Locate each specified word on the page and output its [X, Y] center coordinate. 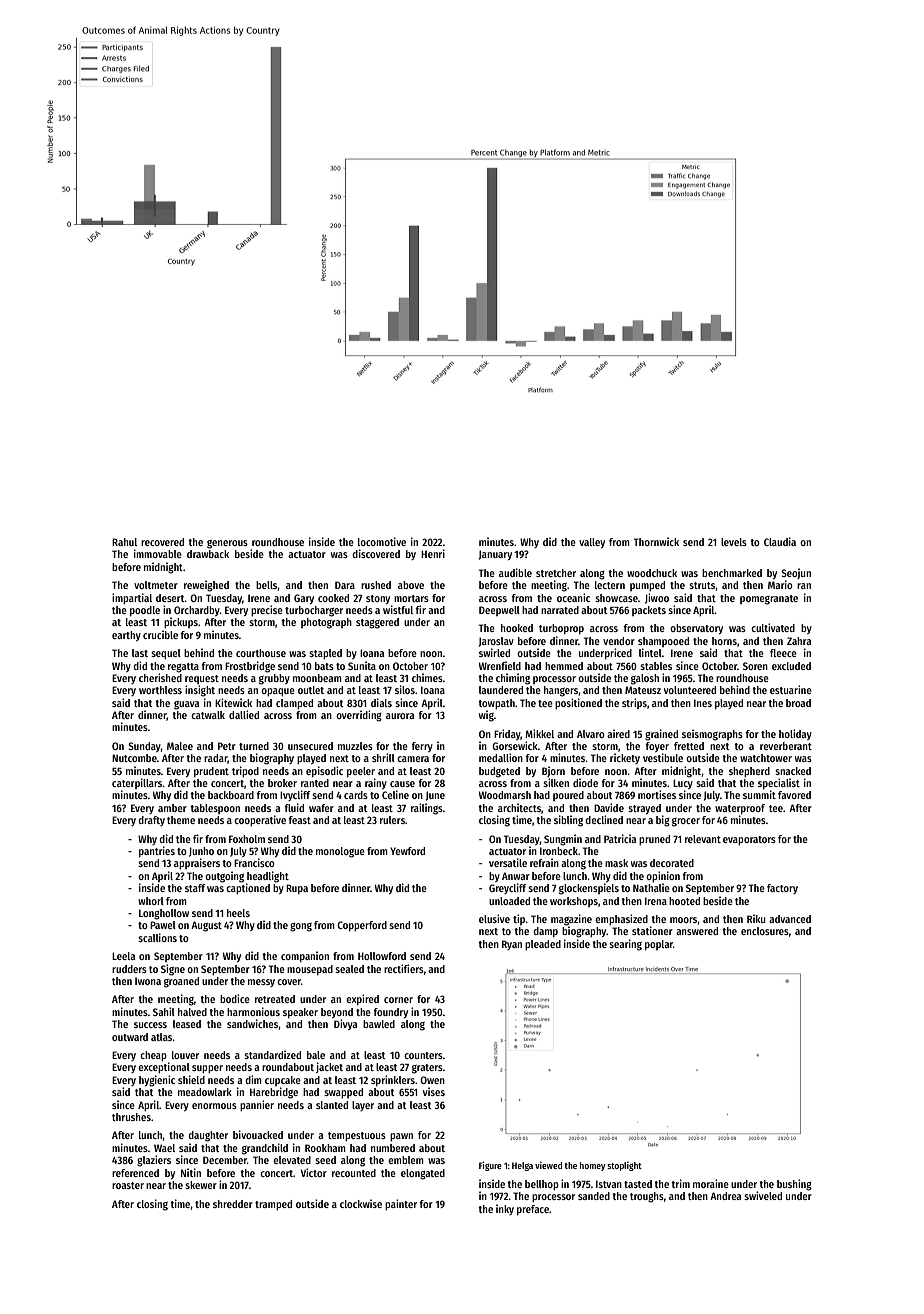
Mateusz [643, 690]
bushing [794, 1185]
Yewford [407, 851]
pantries [157, 852]
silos [405, 689]
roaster [128, 1185]
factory [782, 889]
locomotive [382, 541]
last [140, 653]
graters [427, 1069]
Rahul [124, 542]
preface [533, 1210]
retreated [275, 999]
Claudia [780, 541]
